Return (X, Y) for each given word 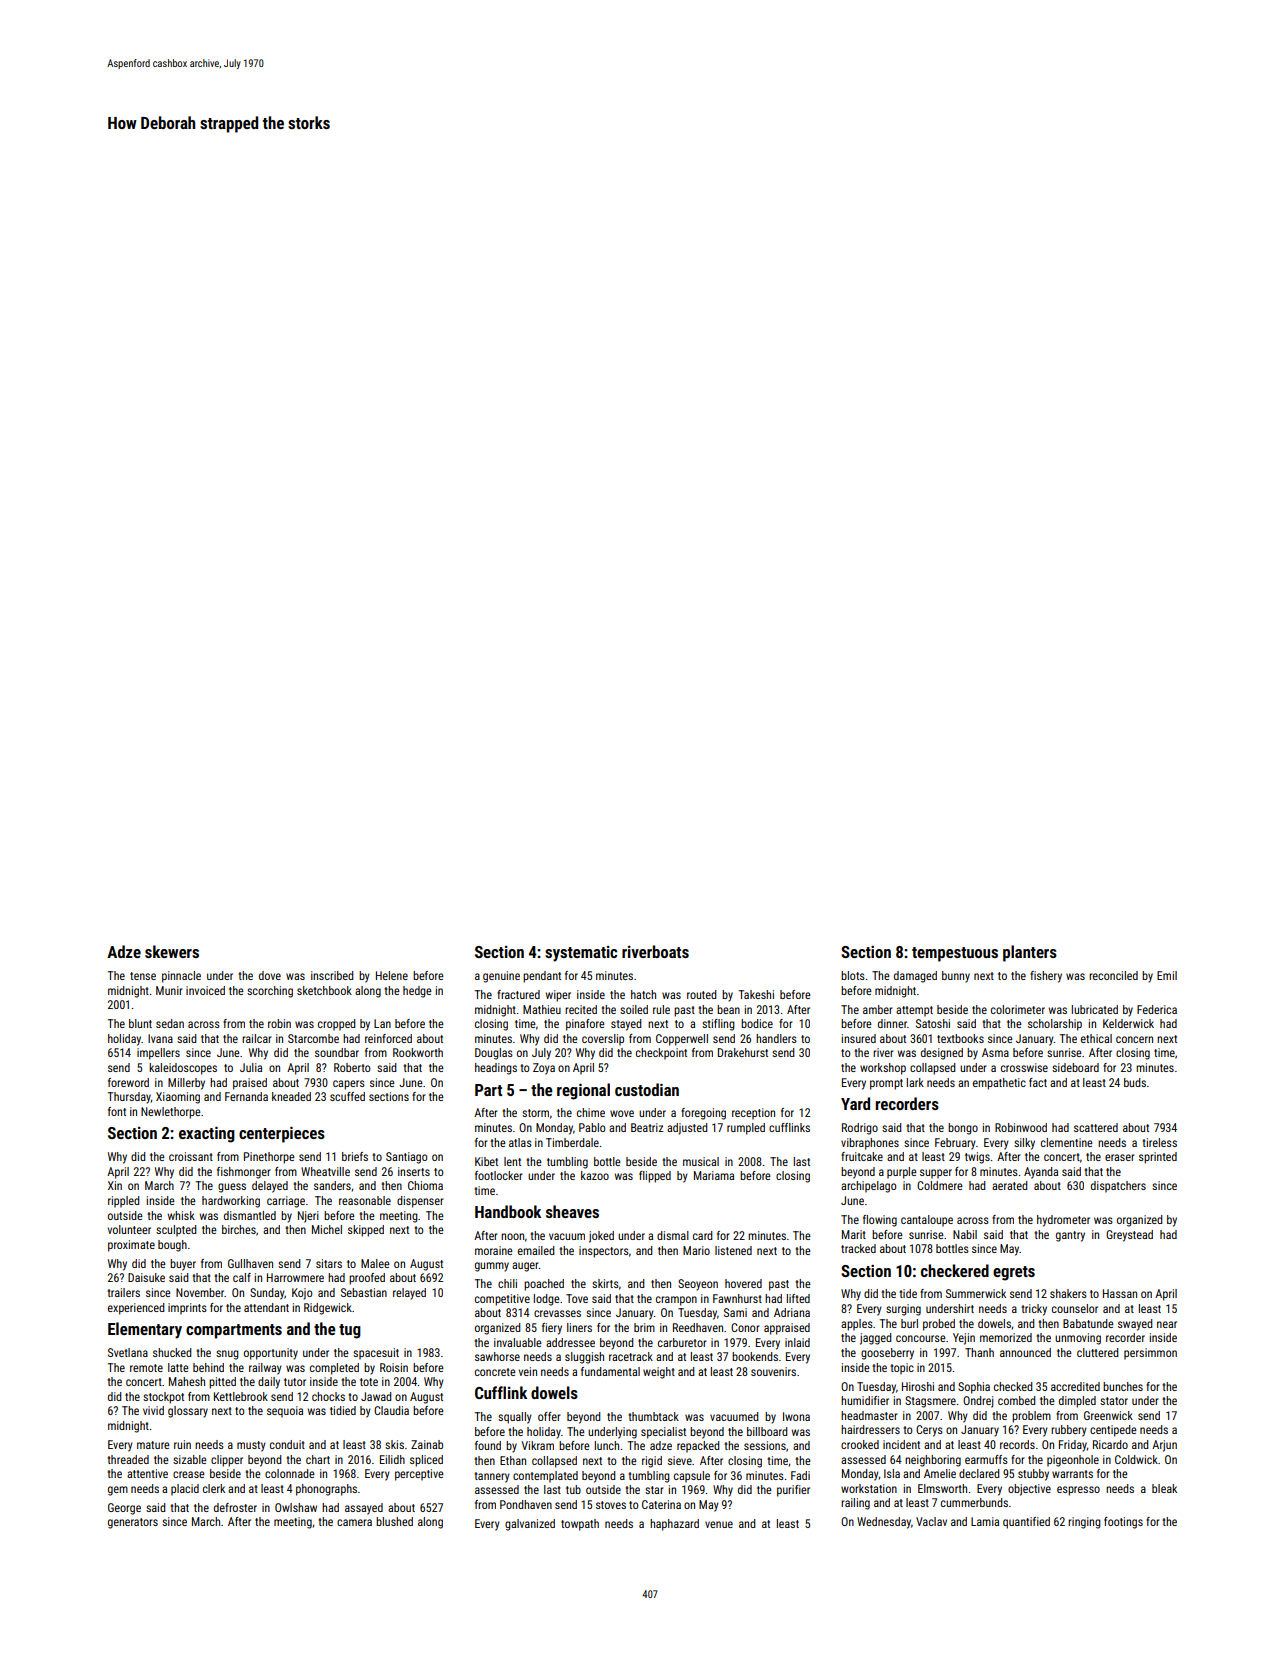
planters (1030, 953)
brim (644, 1327)
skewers (172, 951)
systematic (581, 954)
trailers (123, 1292)
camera (354, 1522)
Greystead (1129, 1236)
